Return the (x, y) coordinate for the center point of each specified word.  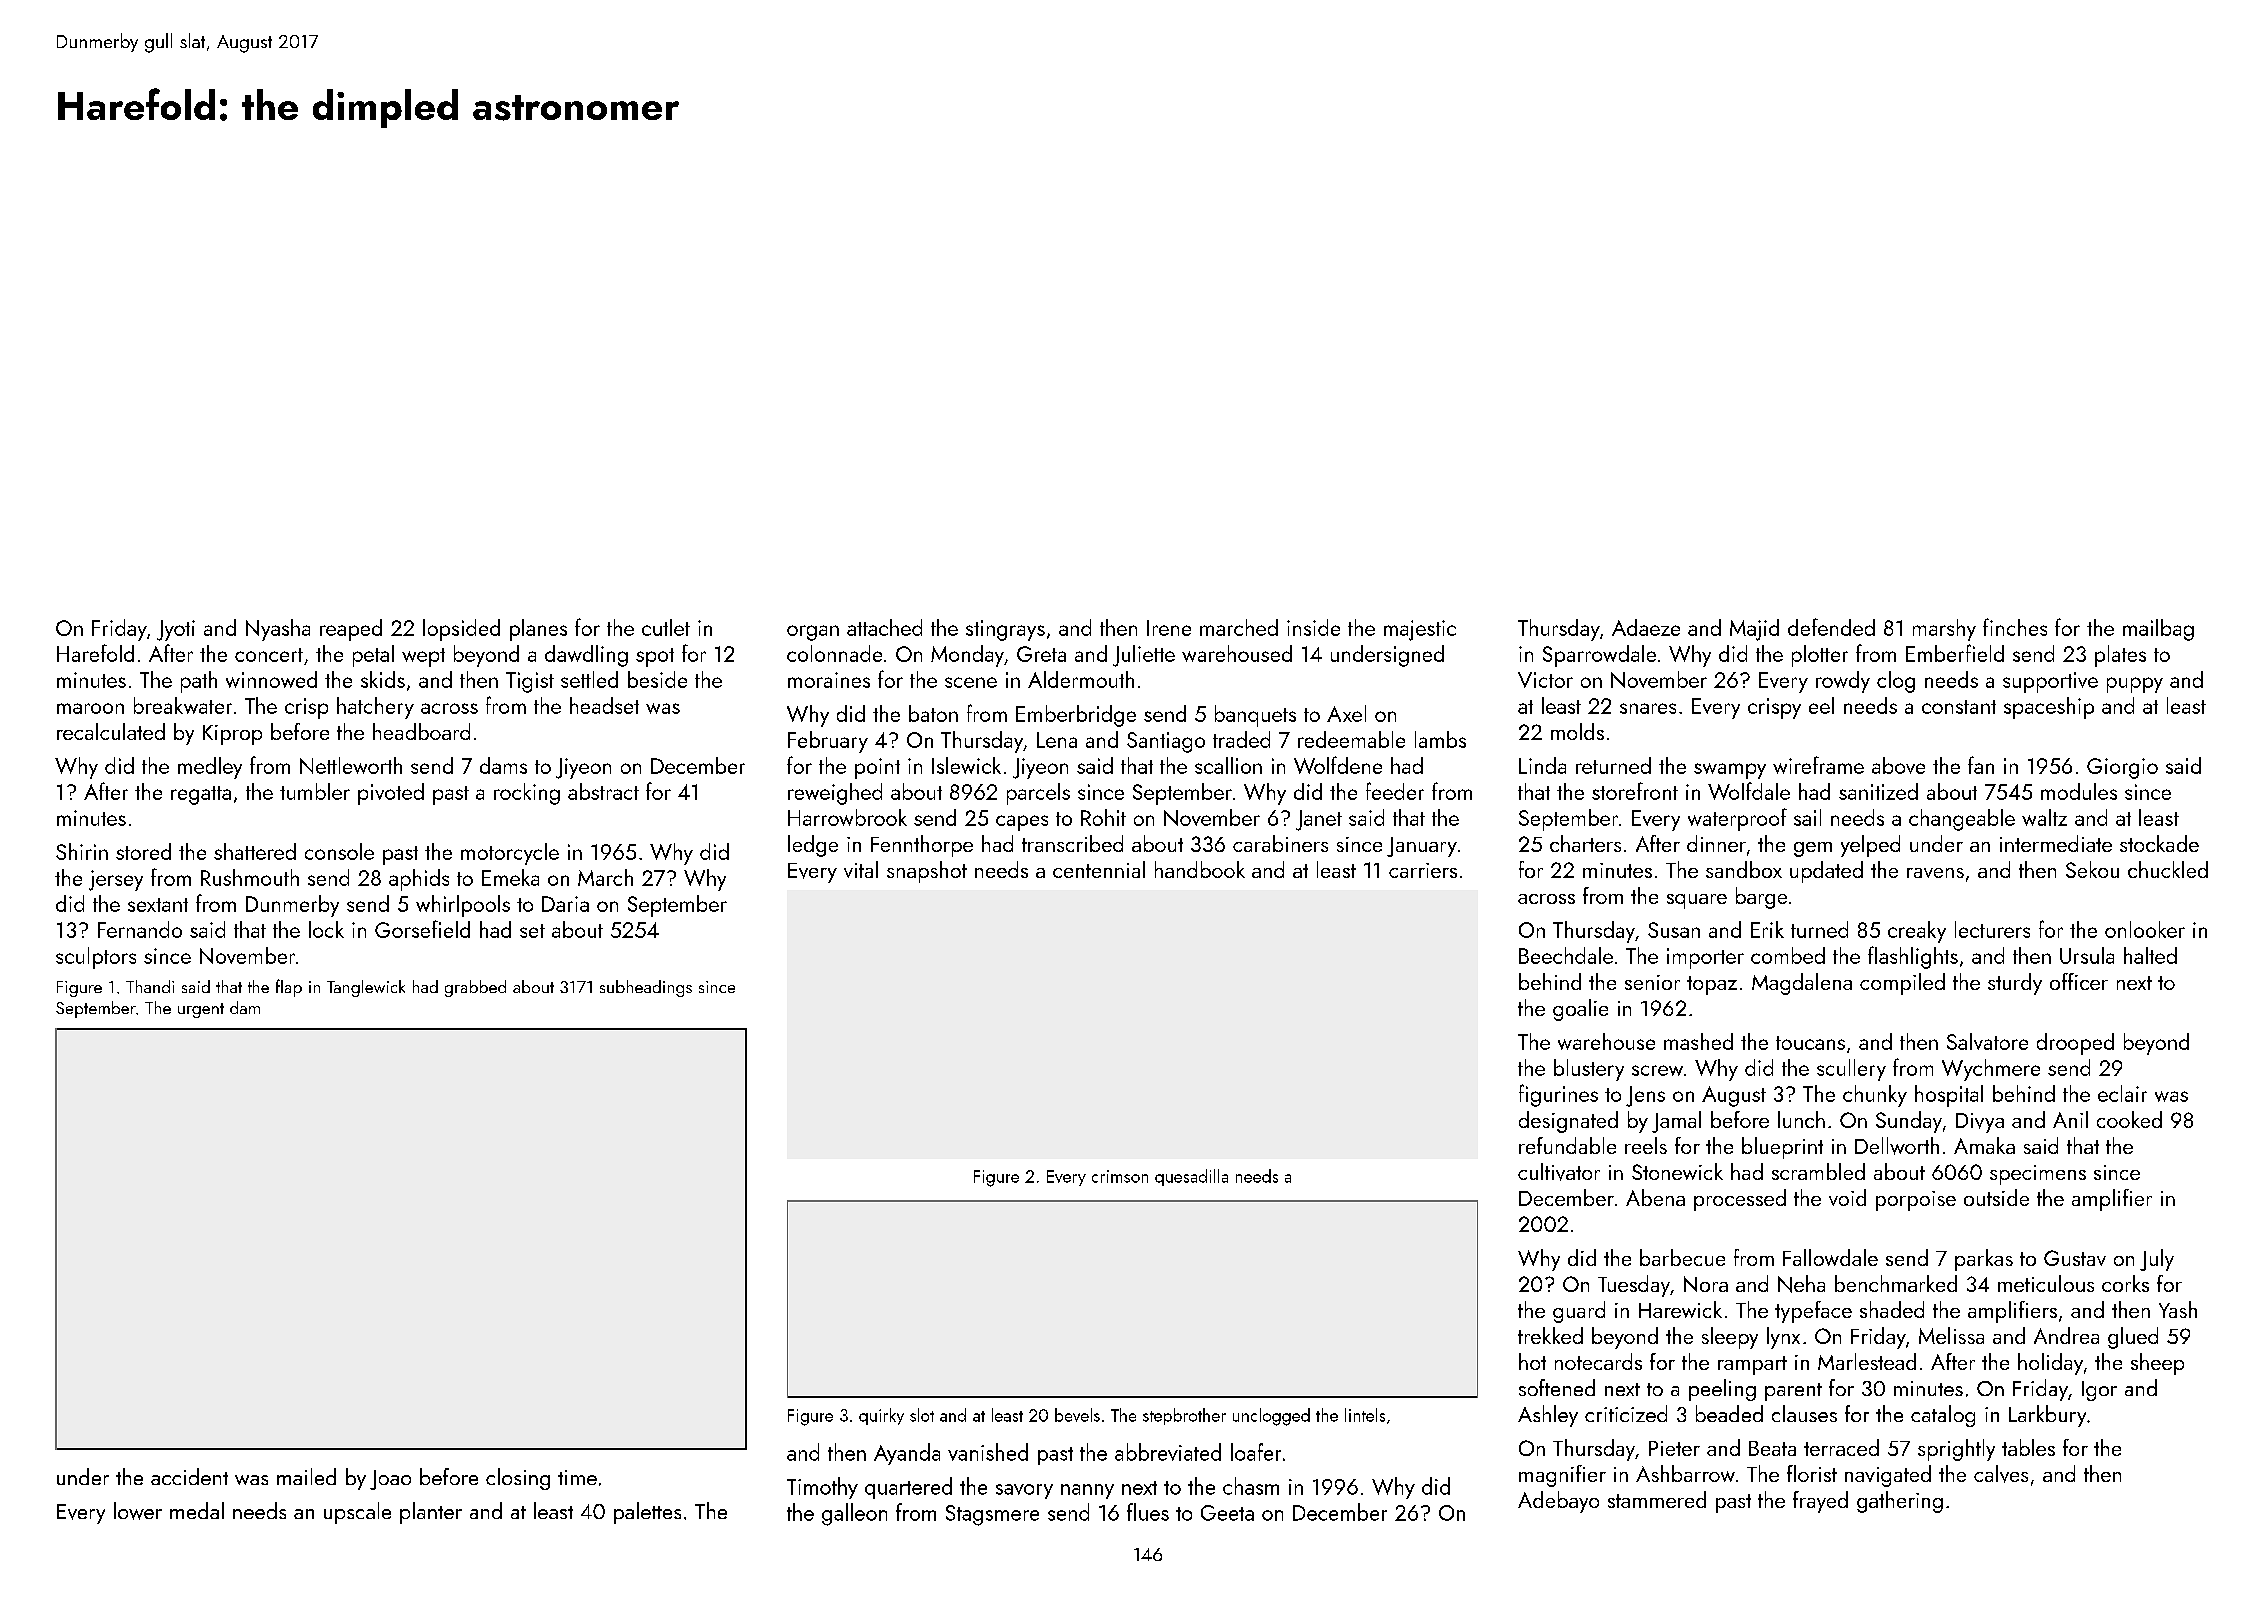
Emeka (510, 877)
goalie (1580, 1010)
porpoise (1916, 1201)
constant (1959, 707)
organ (813, 633)
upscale (357, 1513)
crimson (1120, 1176)
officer (2079, 981)
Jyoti (176, 630)
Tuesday (1634, 1286)
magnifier (1562, 1476)
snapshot (927, 872)
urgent (201, 1010)
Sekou (2092, 869)
